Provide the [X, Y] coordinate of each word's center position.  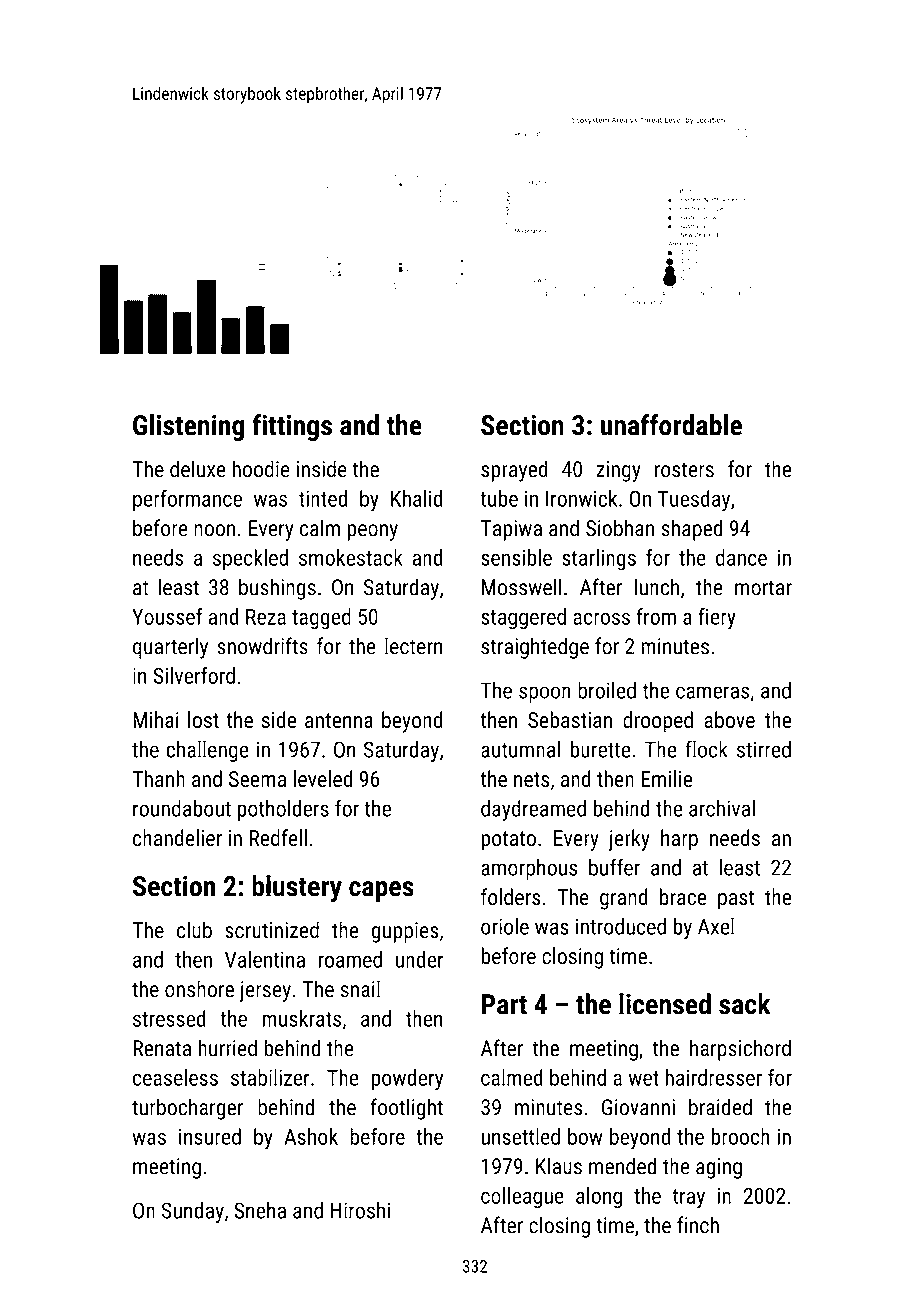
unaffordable [671, 425]
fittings [292, 427]
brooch [740, 1136]
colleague [522, 1197]
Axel [716, 926]
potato [508, 841]
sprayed [514, 471]
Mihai [156, 719]
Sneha [260, 1210]
